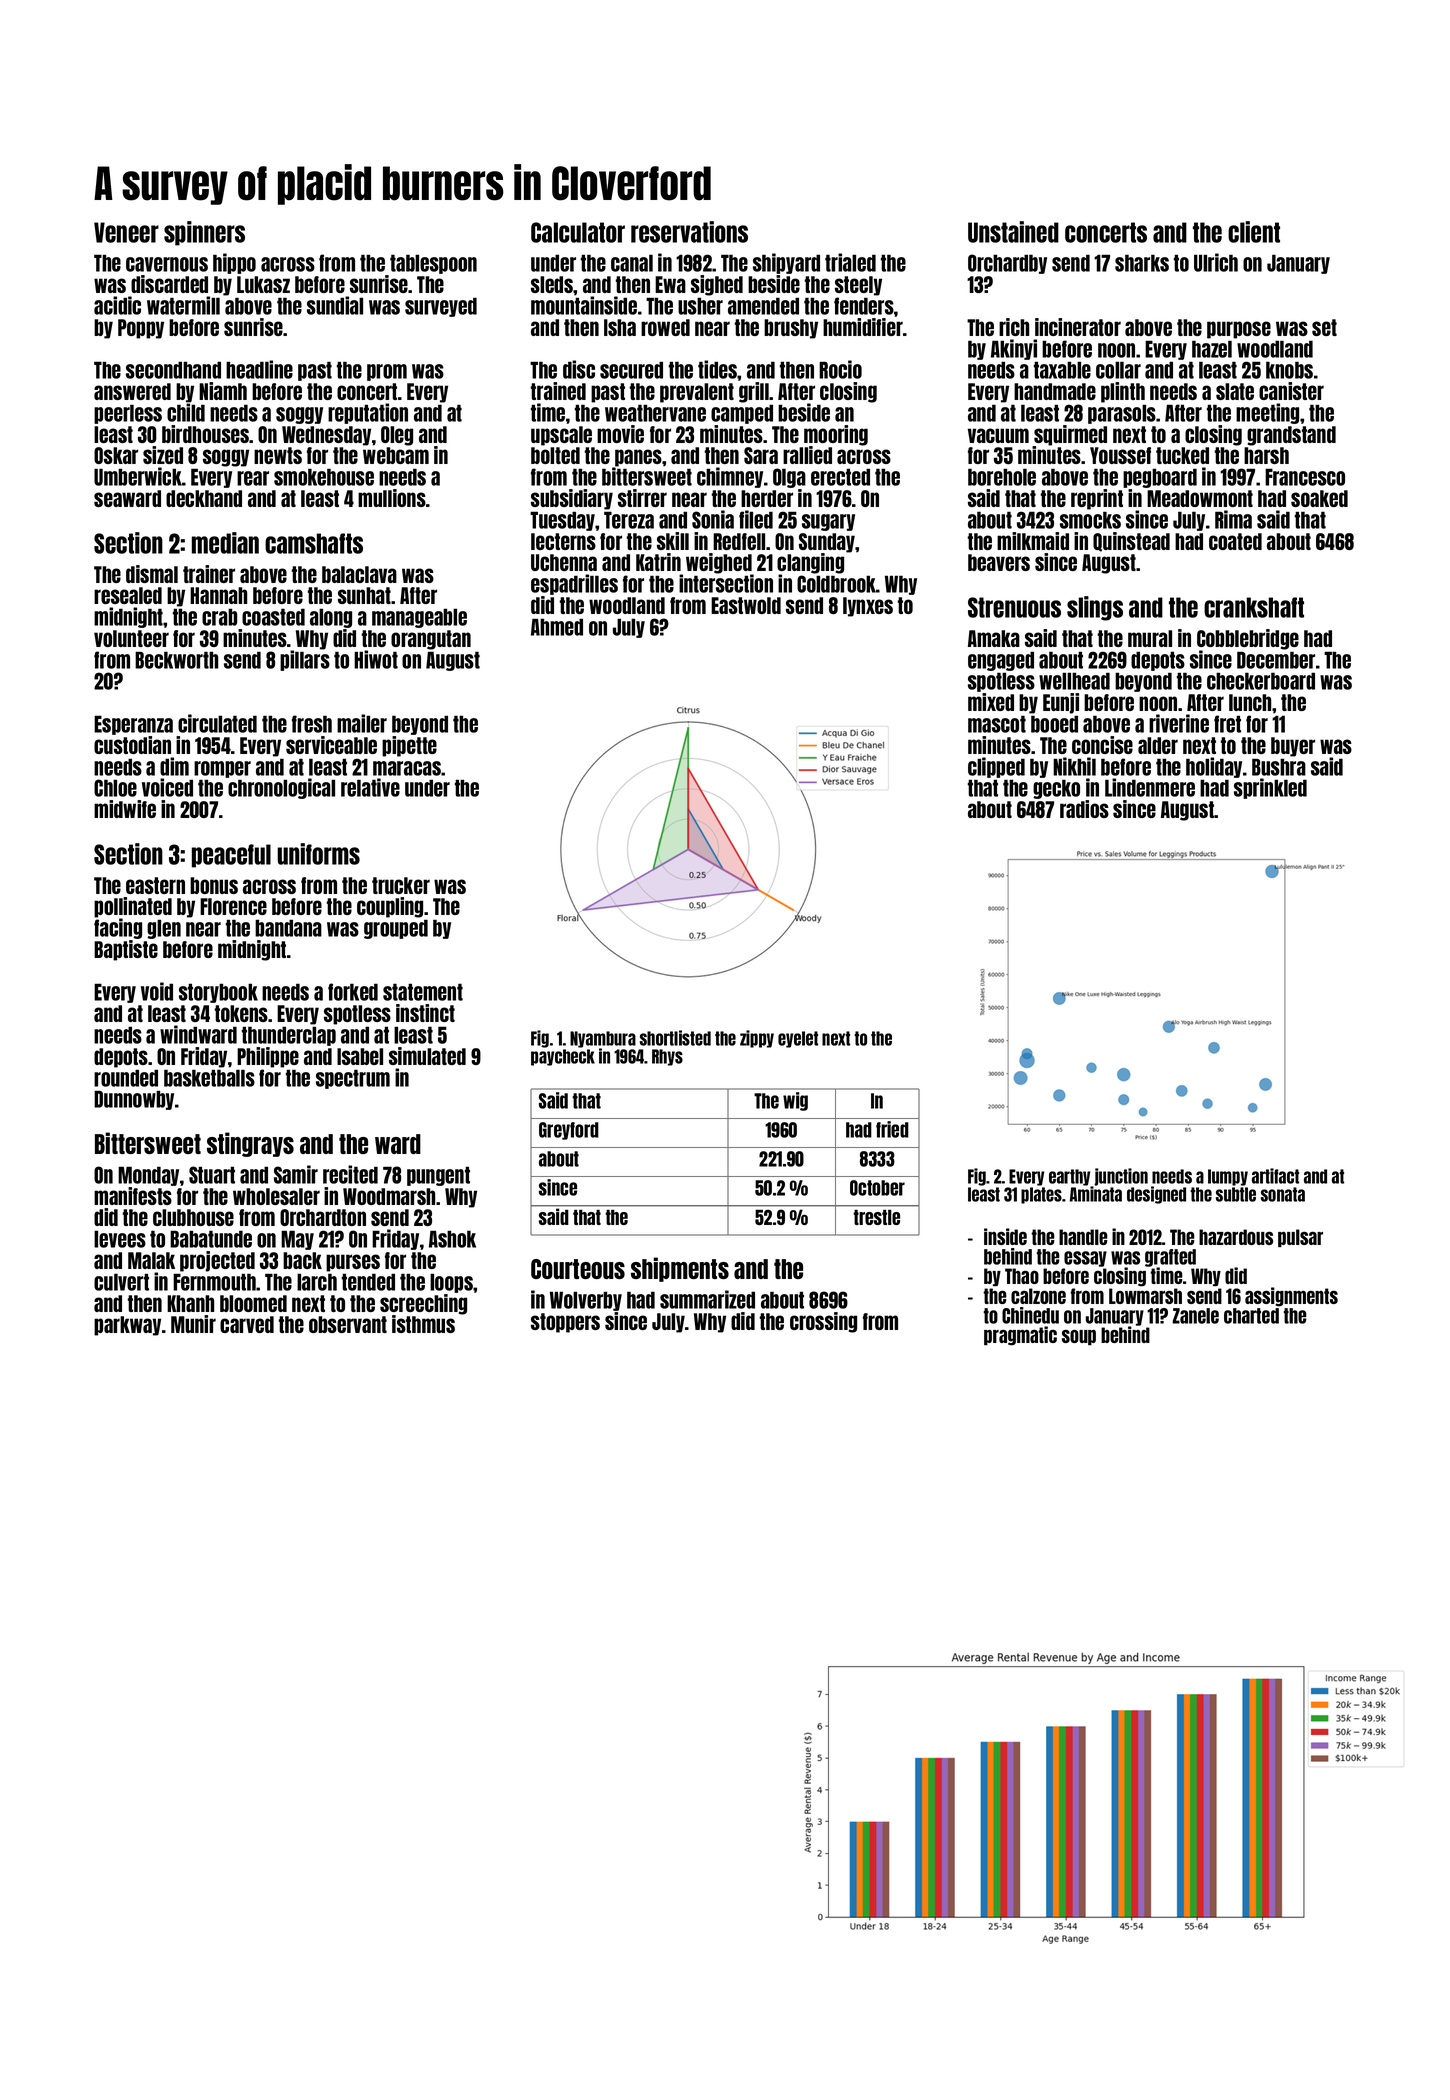  What do you see at coordinates (387, 372) in the image?
I see `prom` at bounding box center [387, 372].
